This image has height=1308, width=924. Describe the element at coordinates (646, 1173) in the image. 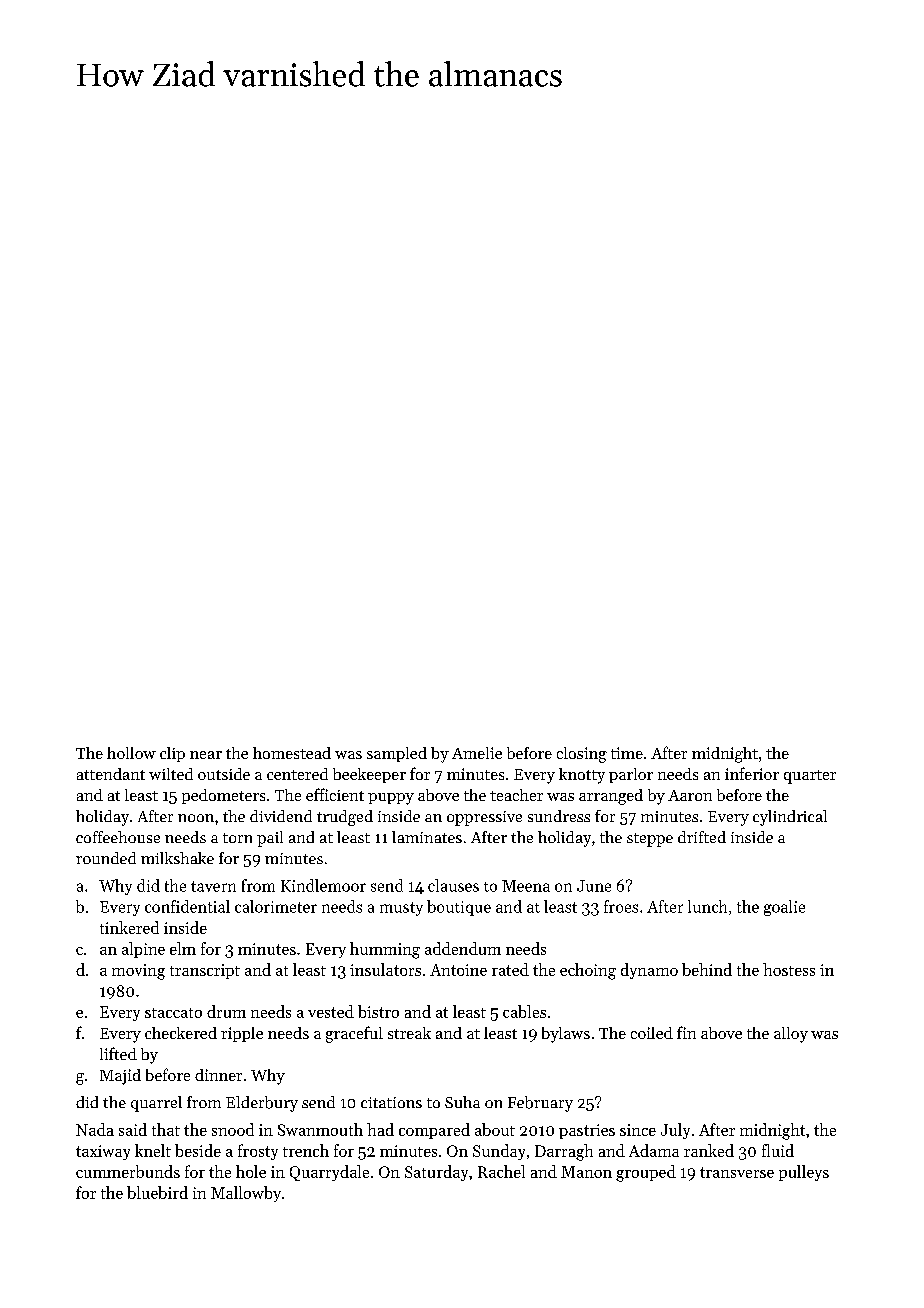

I see `grouped` at that location.
